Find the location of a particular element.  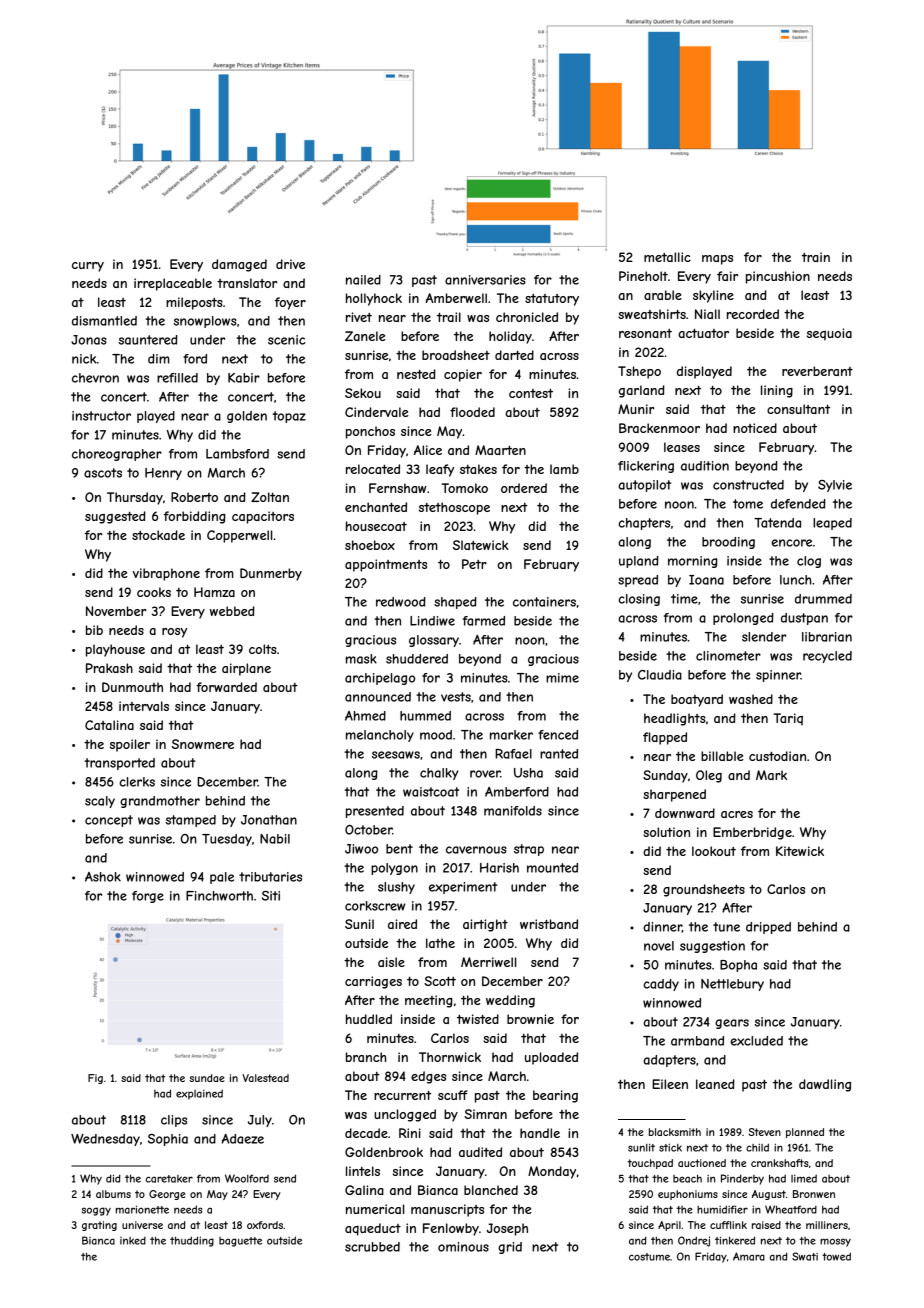

copier is located at coordinates (463, 375).
